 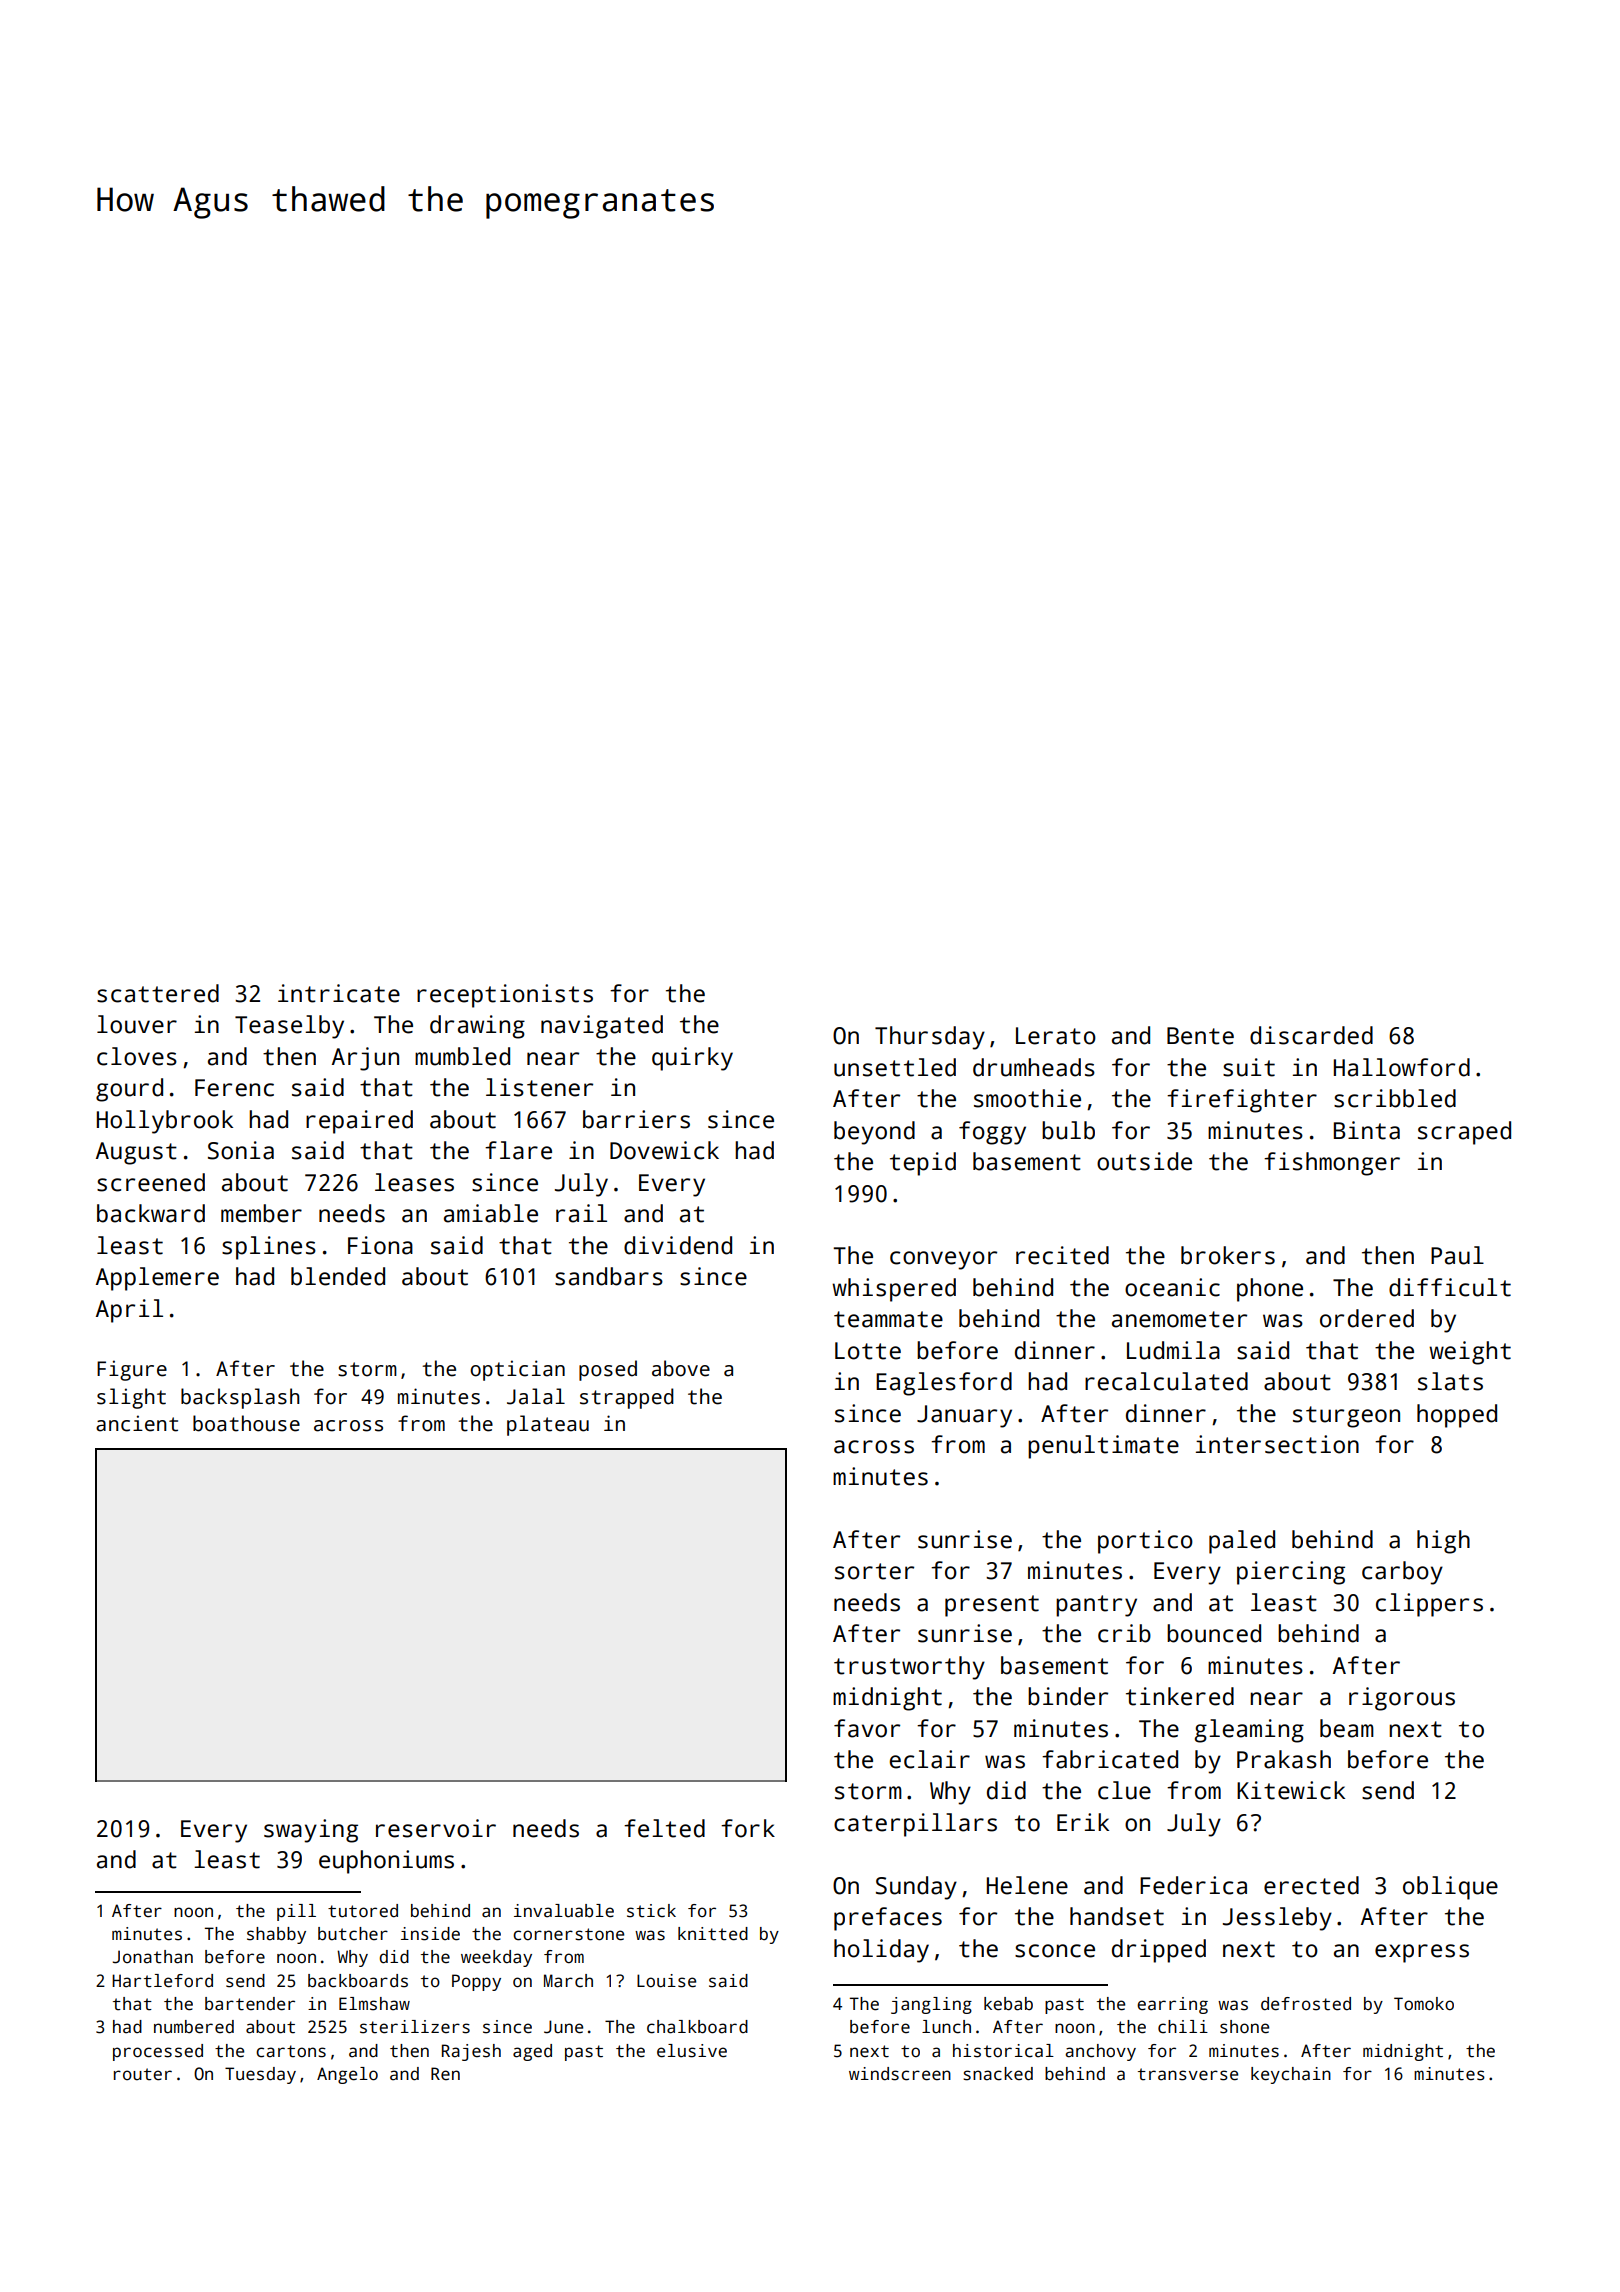 I want to click on Bente, so click(x=1200, y=1036).
